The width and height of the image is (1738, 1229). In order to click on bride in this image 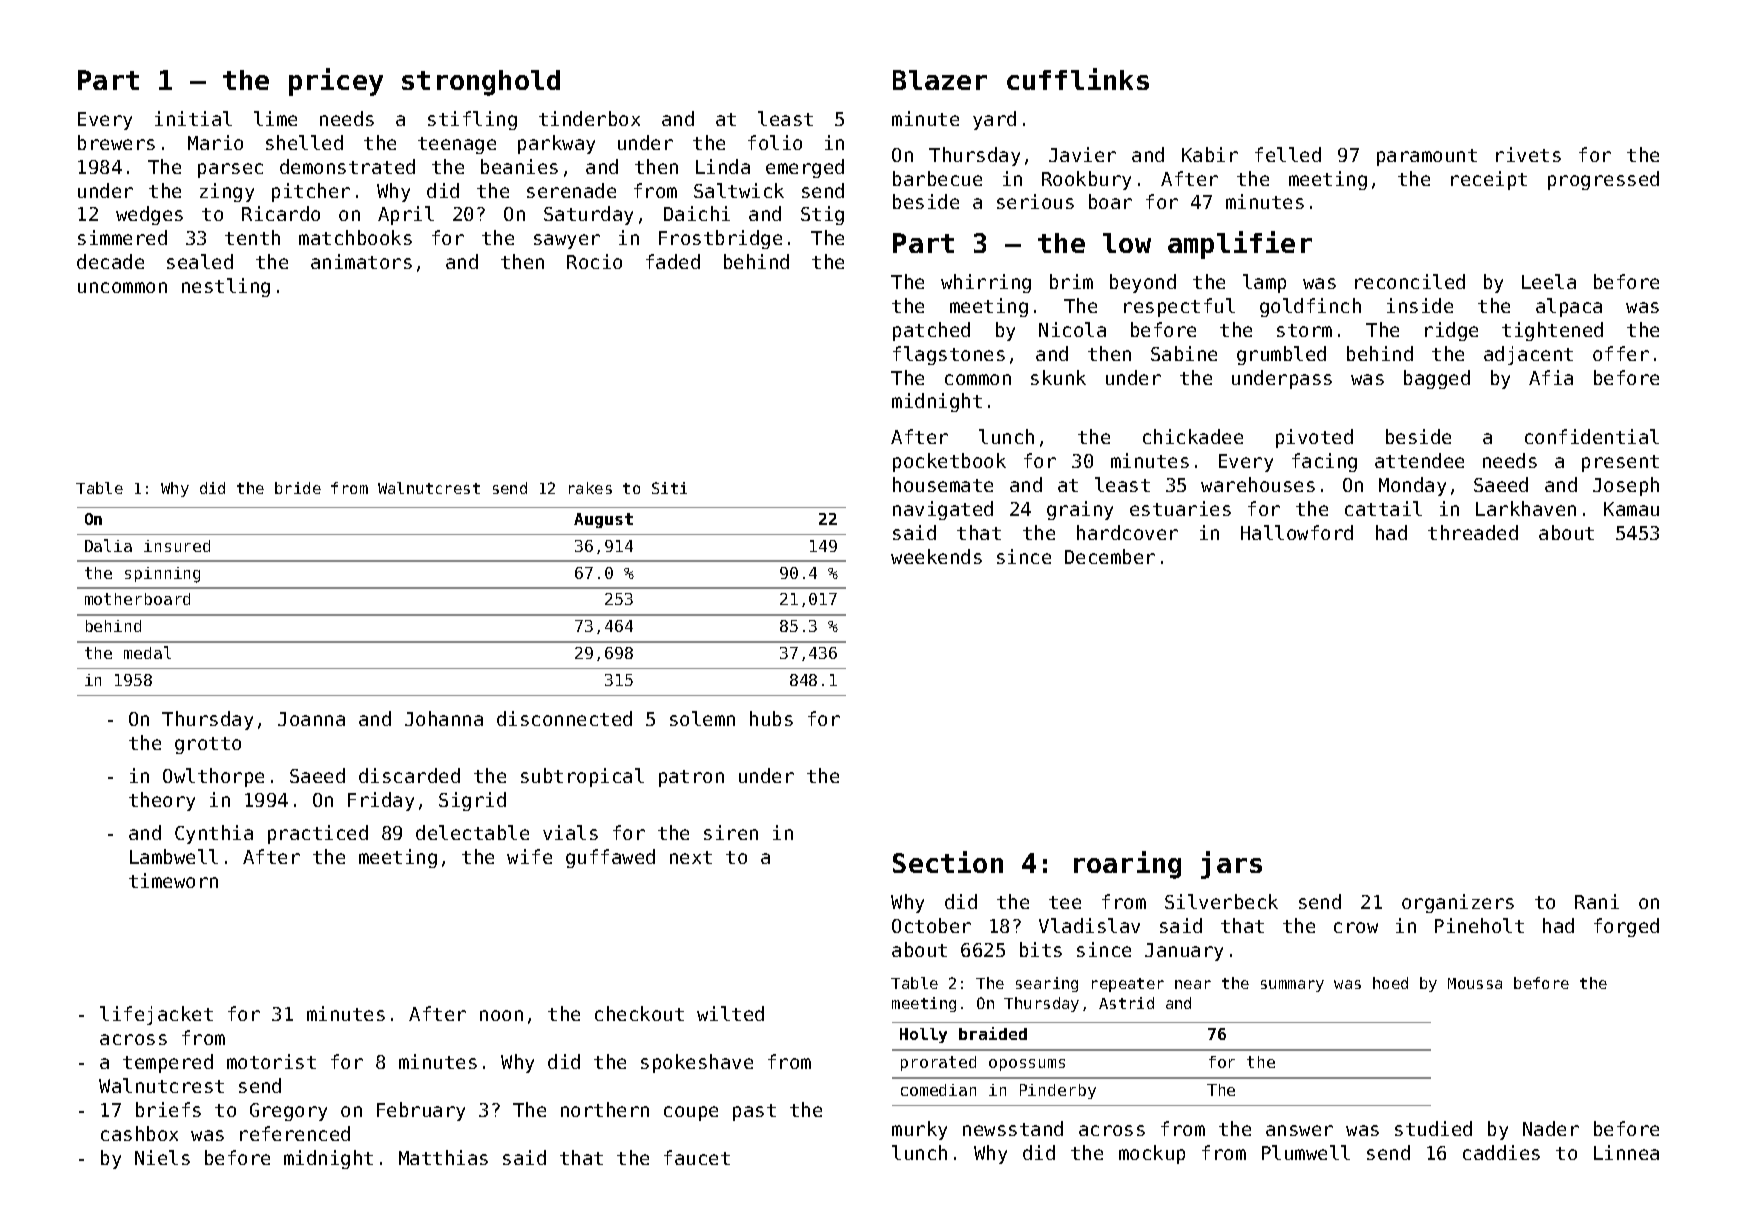, I will do `click(298, 488)`.
